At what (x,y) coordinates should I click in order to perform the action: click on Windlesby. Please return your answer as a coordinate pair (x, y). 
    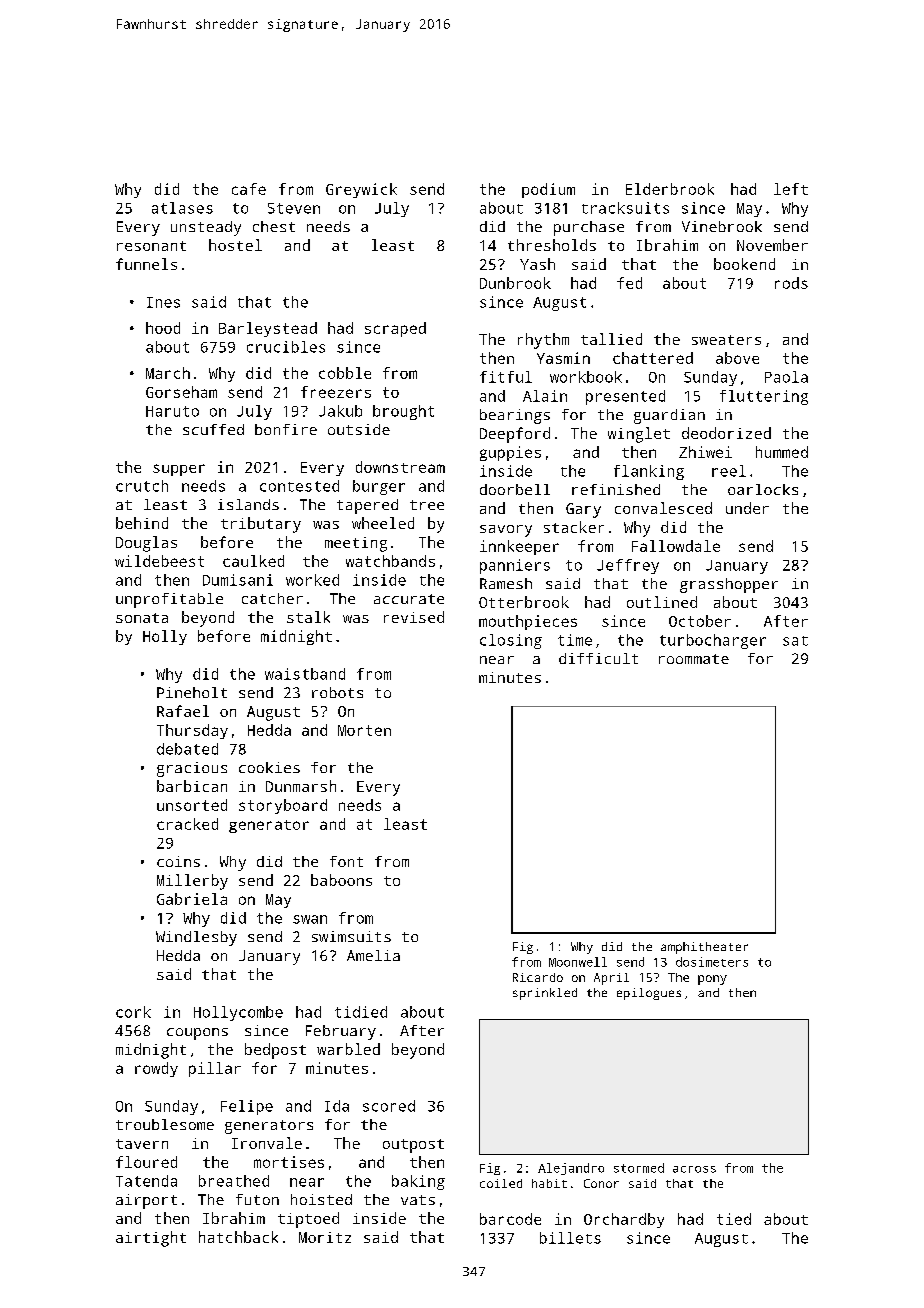
    Looking at the image, I should click on (196, 938).
